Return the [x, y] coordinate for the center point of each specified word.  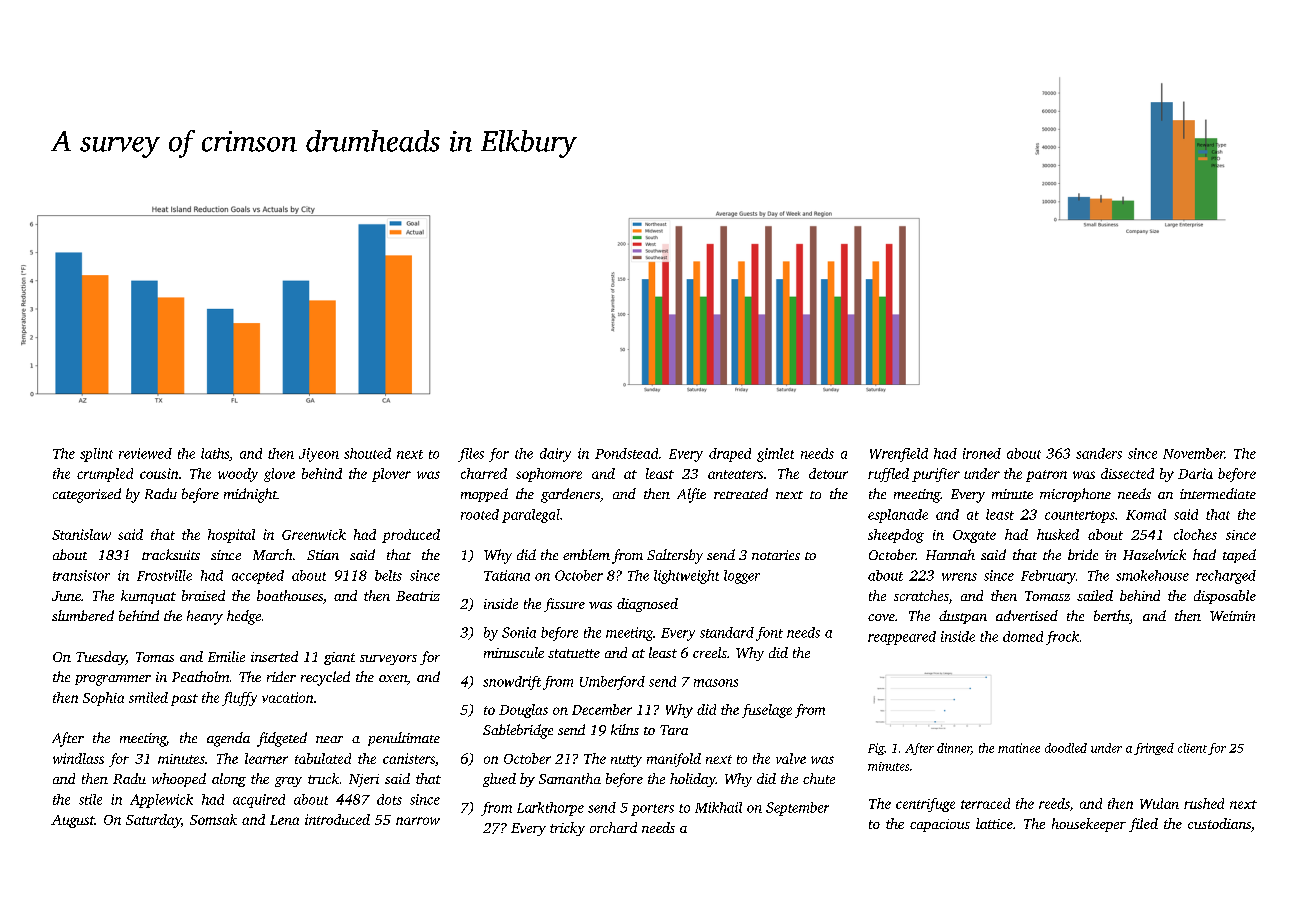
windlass [78, 758]
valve [791, 758]
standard [727, 632]
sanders [1099, 453]
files [471, 455]
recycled [325, 678]
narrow [418, 821]
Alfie [691, 495]
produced [411, 536]
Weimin [1232, 616]
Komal [1146, 514]
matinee [1019, 748]
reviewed [145, 453]
